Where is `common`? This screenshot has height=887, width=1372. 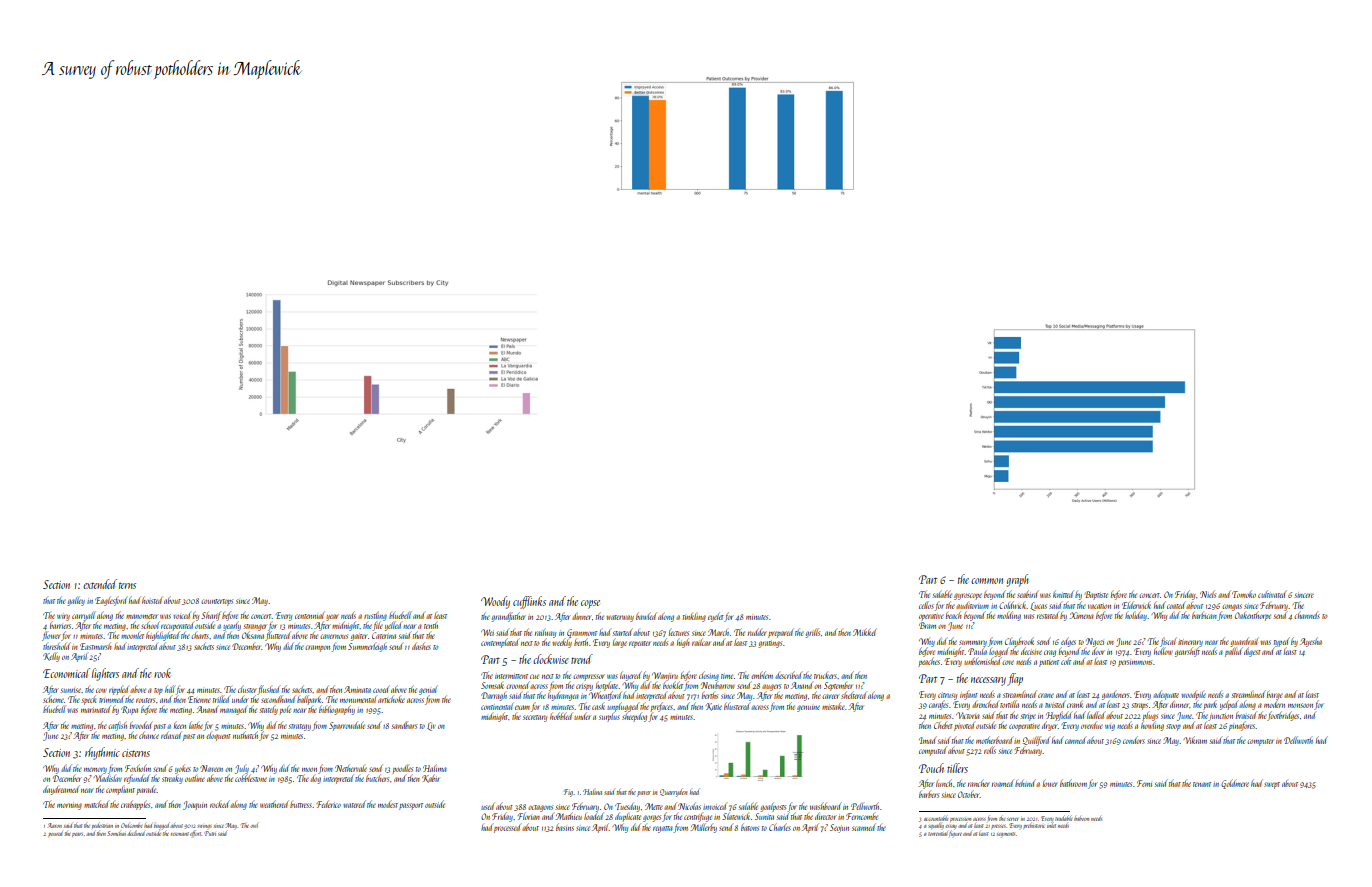
common is located at coordinates (987, 581).
